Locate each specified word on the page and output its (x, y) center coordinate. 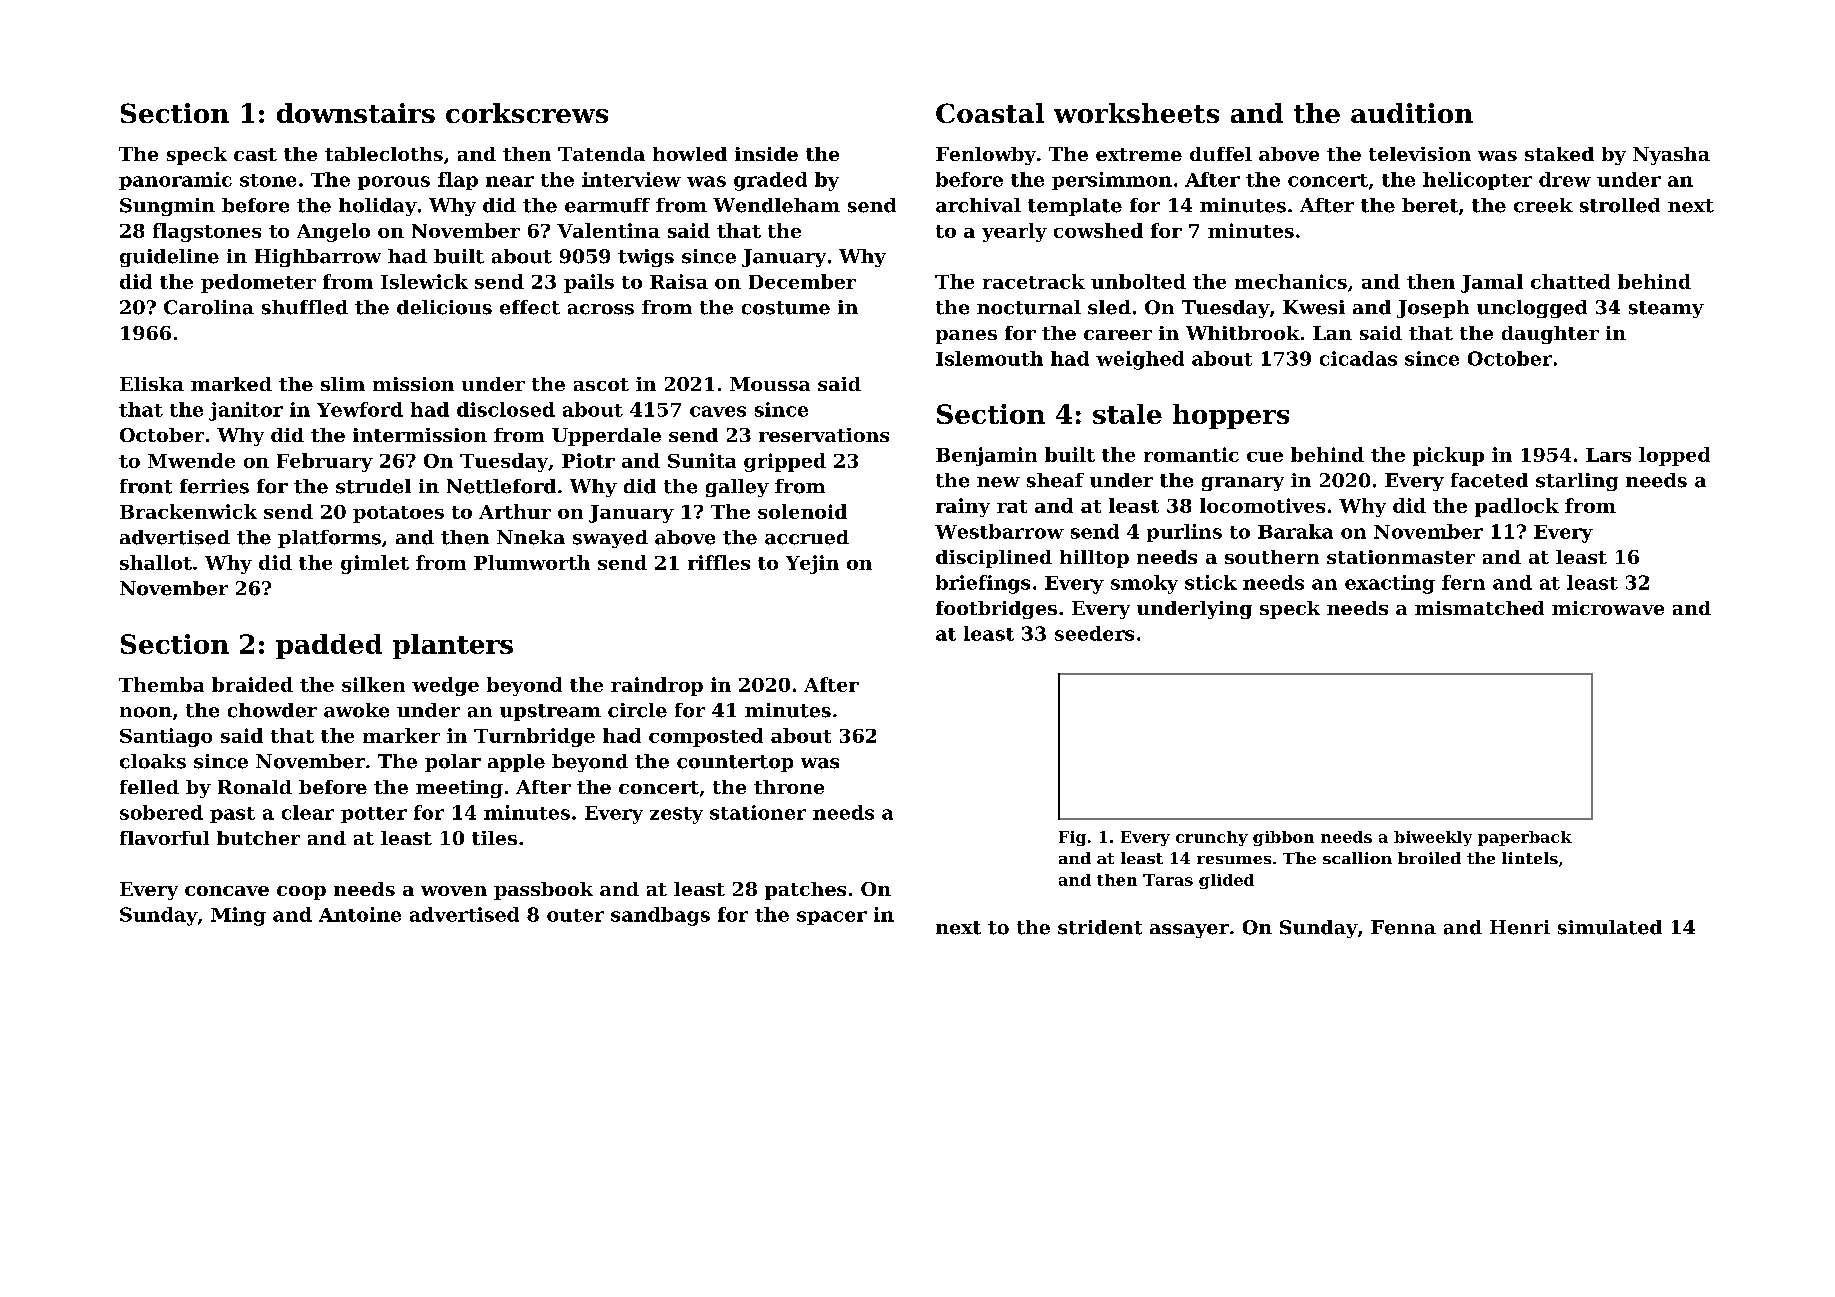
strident (1100, 927)
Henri (1520, 927)
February (325, 462)
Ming (238, 916)
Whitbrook (1243, 333)
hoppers (1231, 416)
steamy (1666, 309)
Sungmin (167, 207)
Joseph (1433, 309)
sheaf (1055, 480)
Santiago (166, 737)
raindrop (657, 686)
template (1075, 207)
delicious (444, 307)
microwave (1608, 608)
